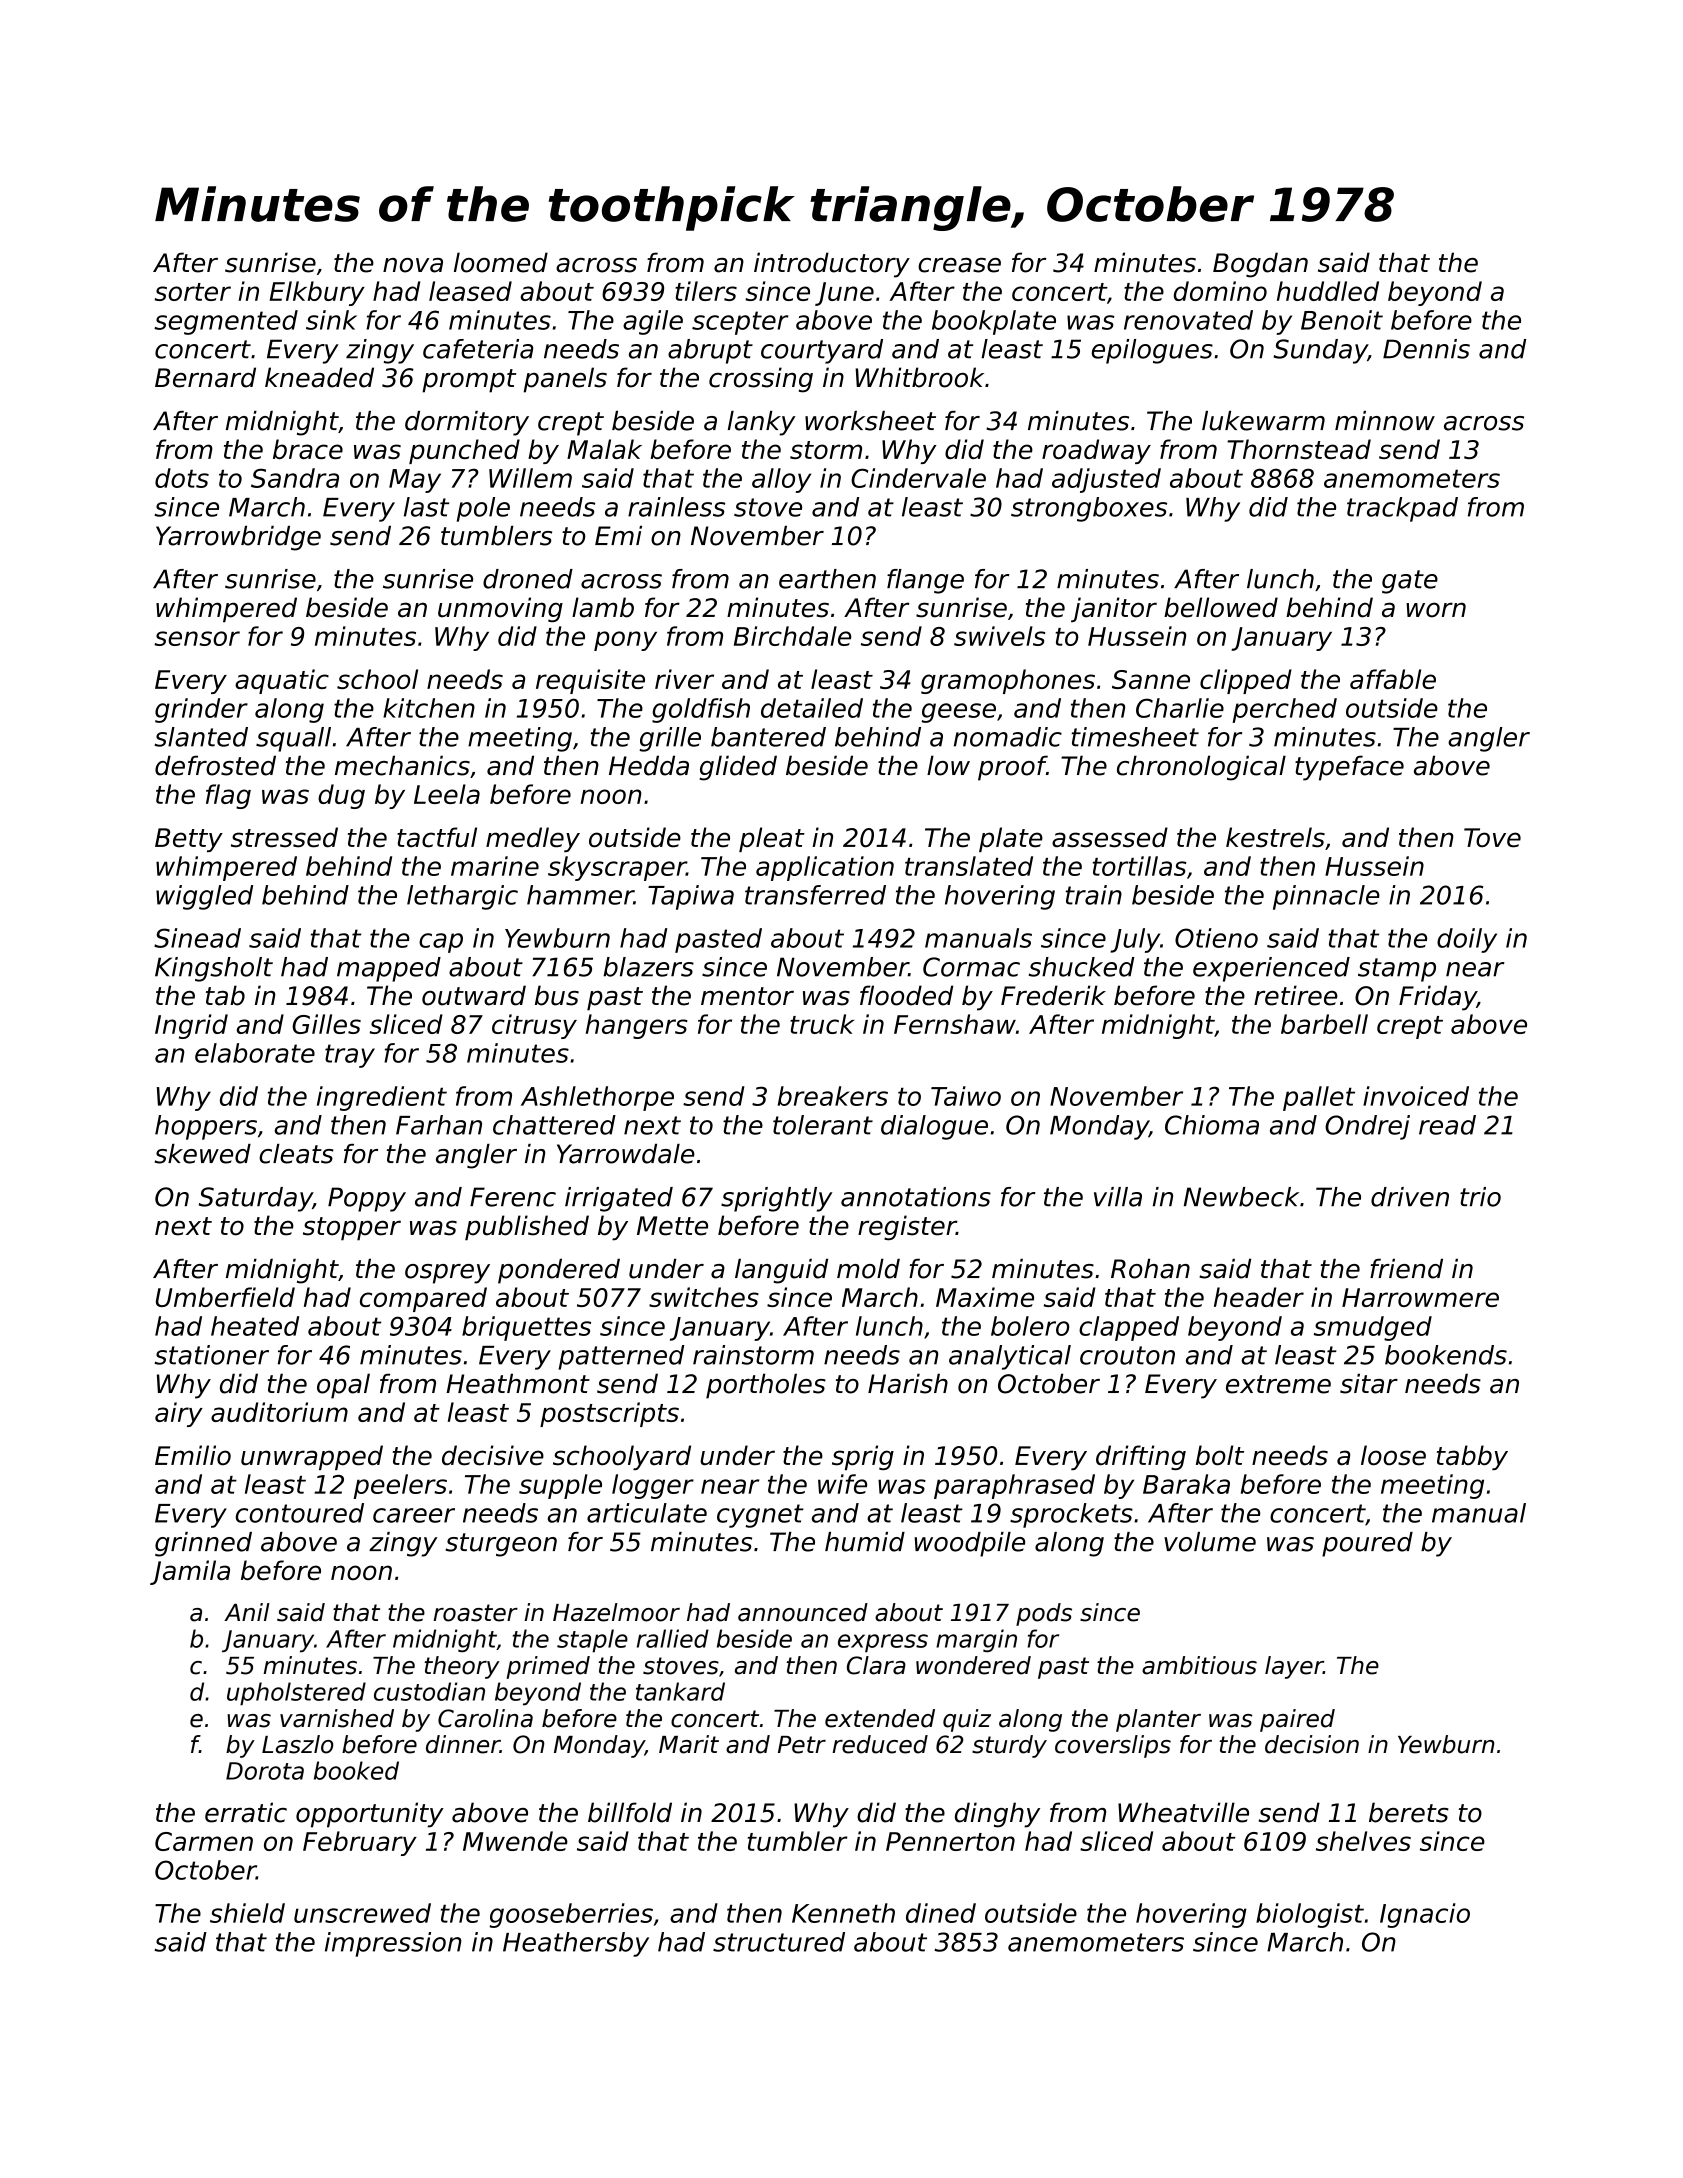  What do you see at coordinates (1260, 265) in the image?
I see `Bogdan` at bounding box center [1260, 265].
